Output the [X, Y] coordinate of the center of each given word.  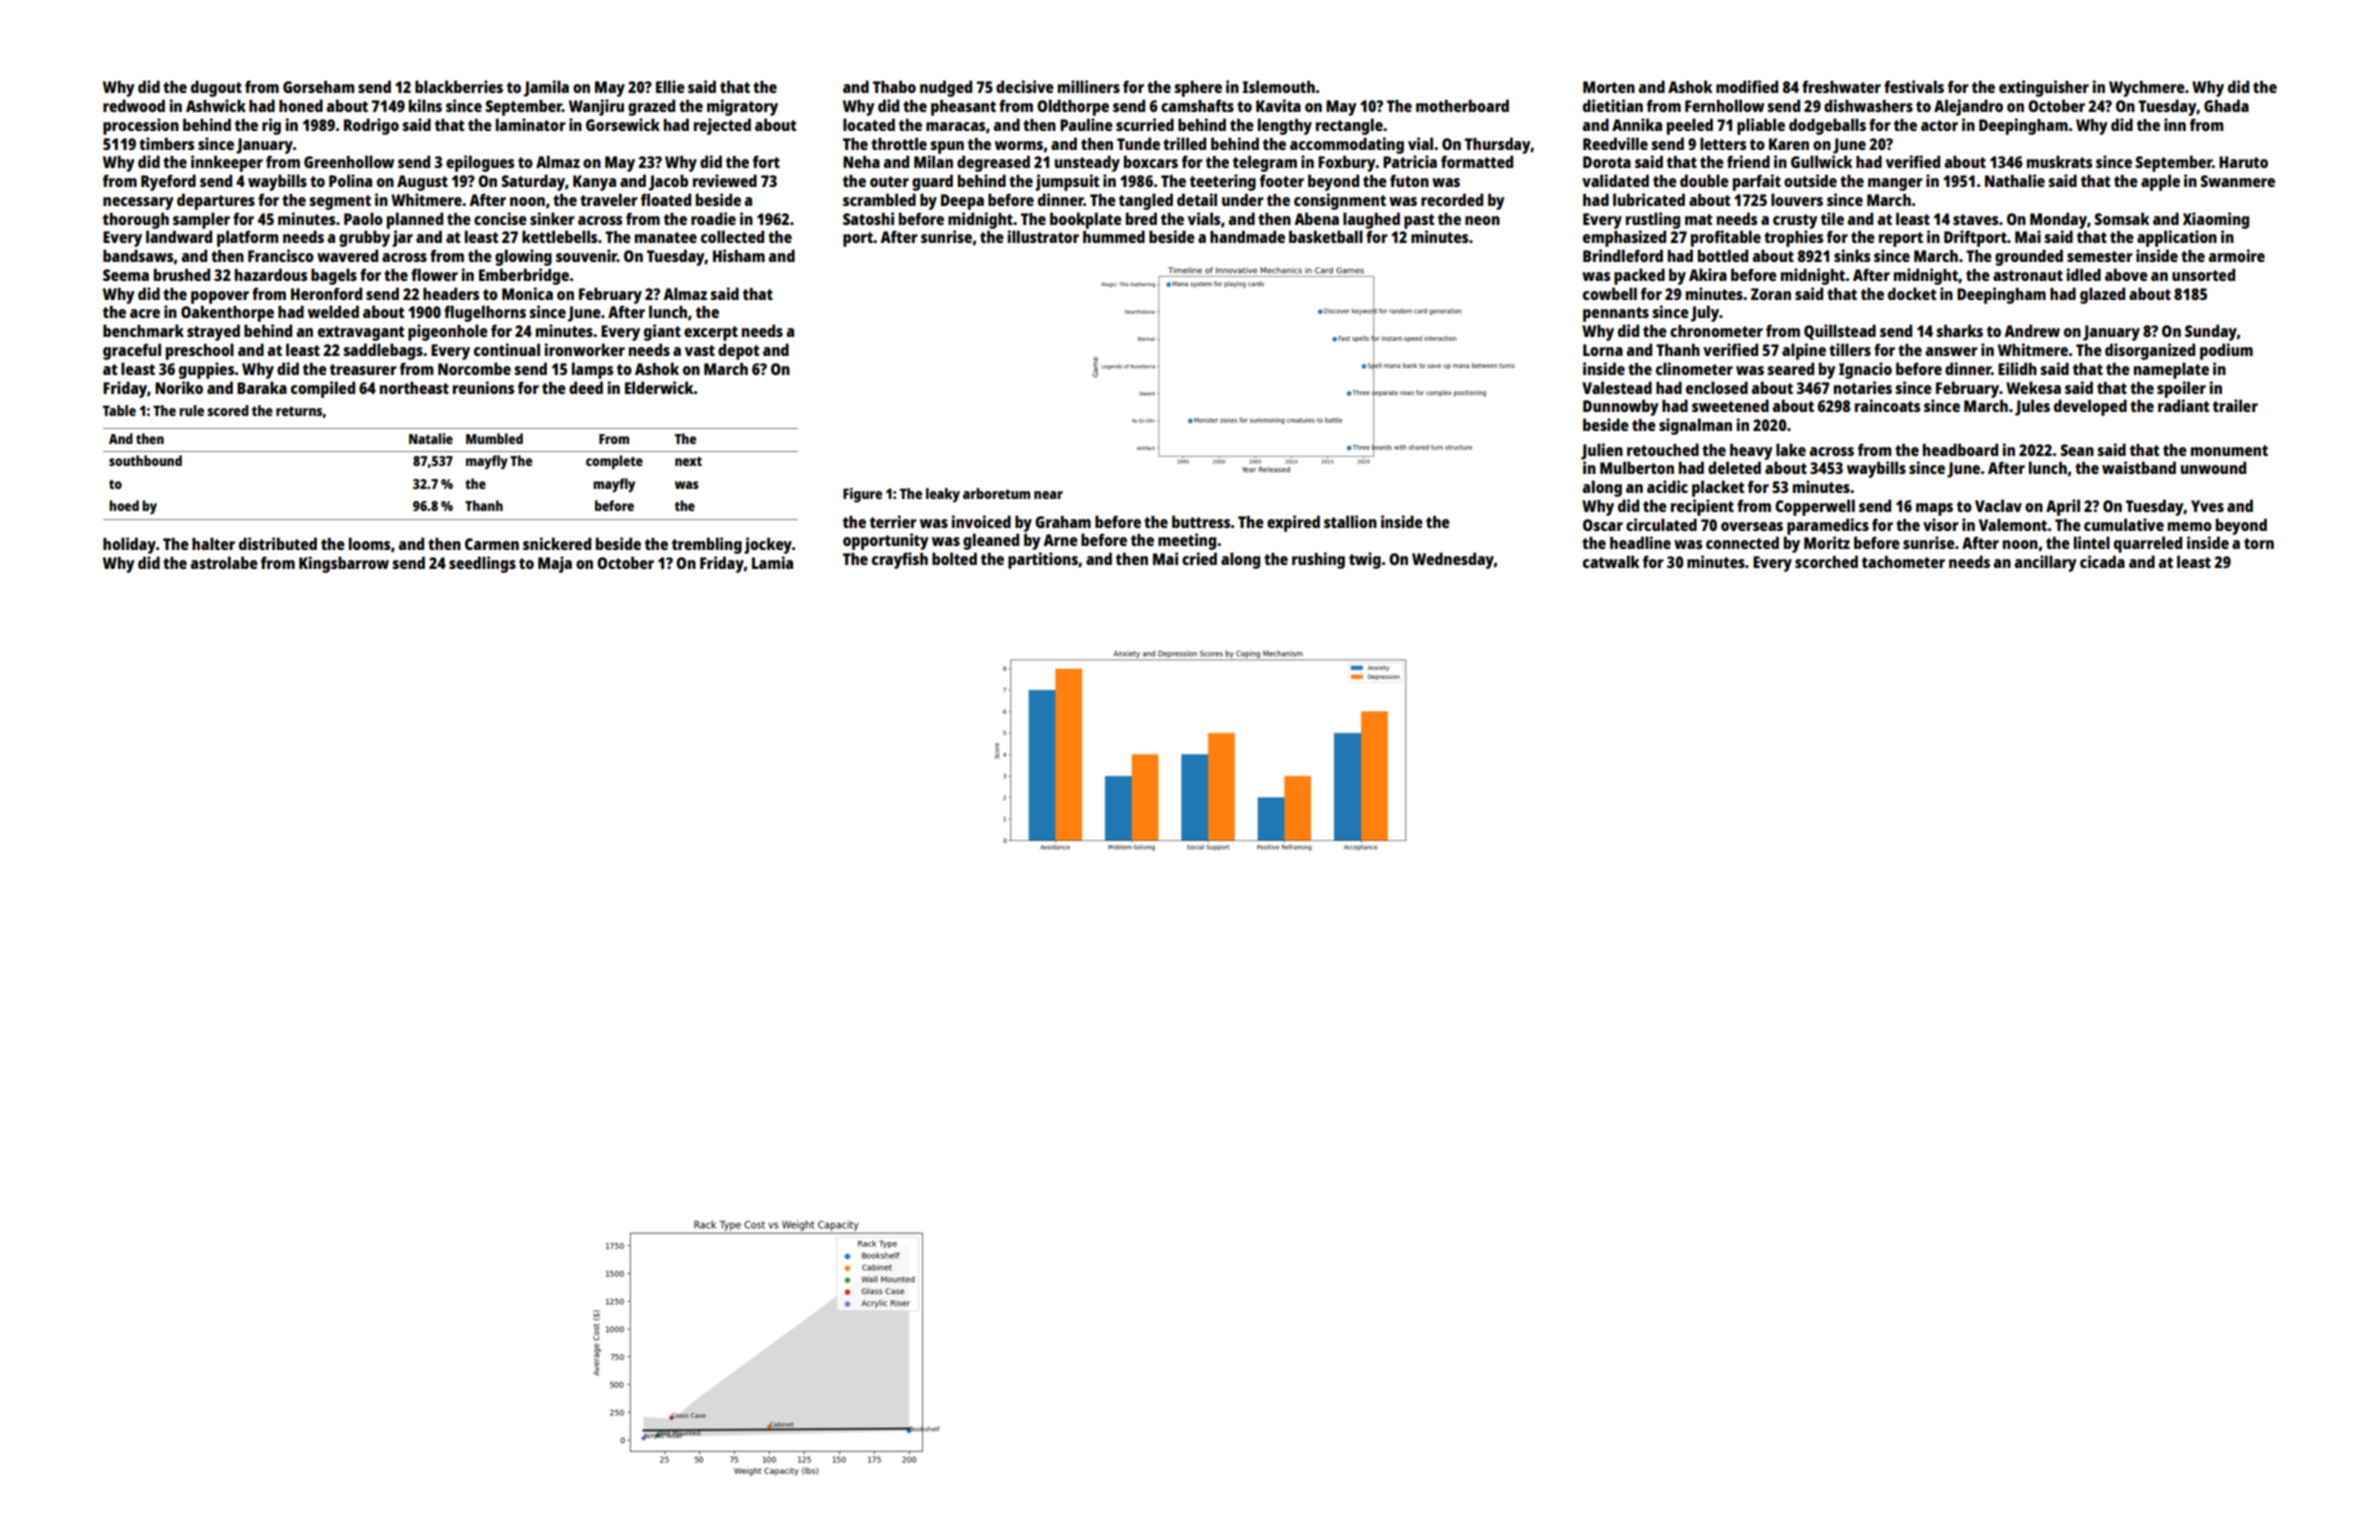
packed [1639, 276]
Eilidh [2017, 368]
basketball [1326, 236]
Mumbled [494, 438]
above [2126, 274]
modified [1747, 86]
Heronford [326, 293]
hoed [124, 505]
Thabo [894, 86]
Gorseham [318, 87]
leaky [943, 495]
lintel [2092, 542]
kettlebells [559, 236]
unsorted [2203, 274]
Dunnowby [1621, 407]
